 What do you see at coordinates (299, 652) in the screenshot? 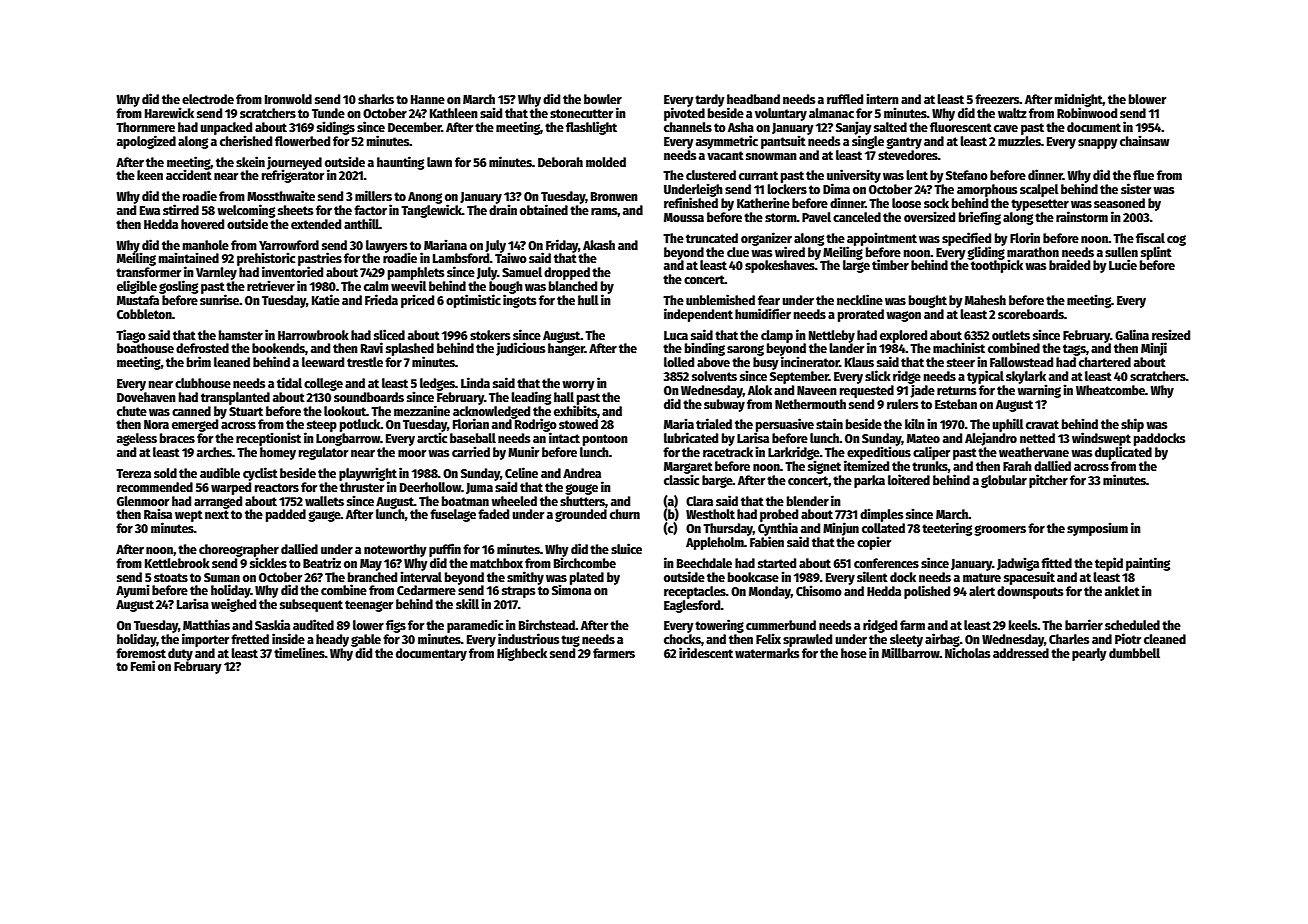
I see `timelines` at bounding box center [299, 652].
